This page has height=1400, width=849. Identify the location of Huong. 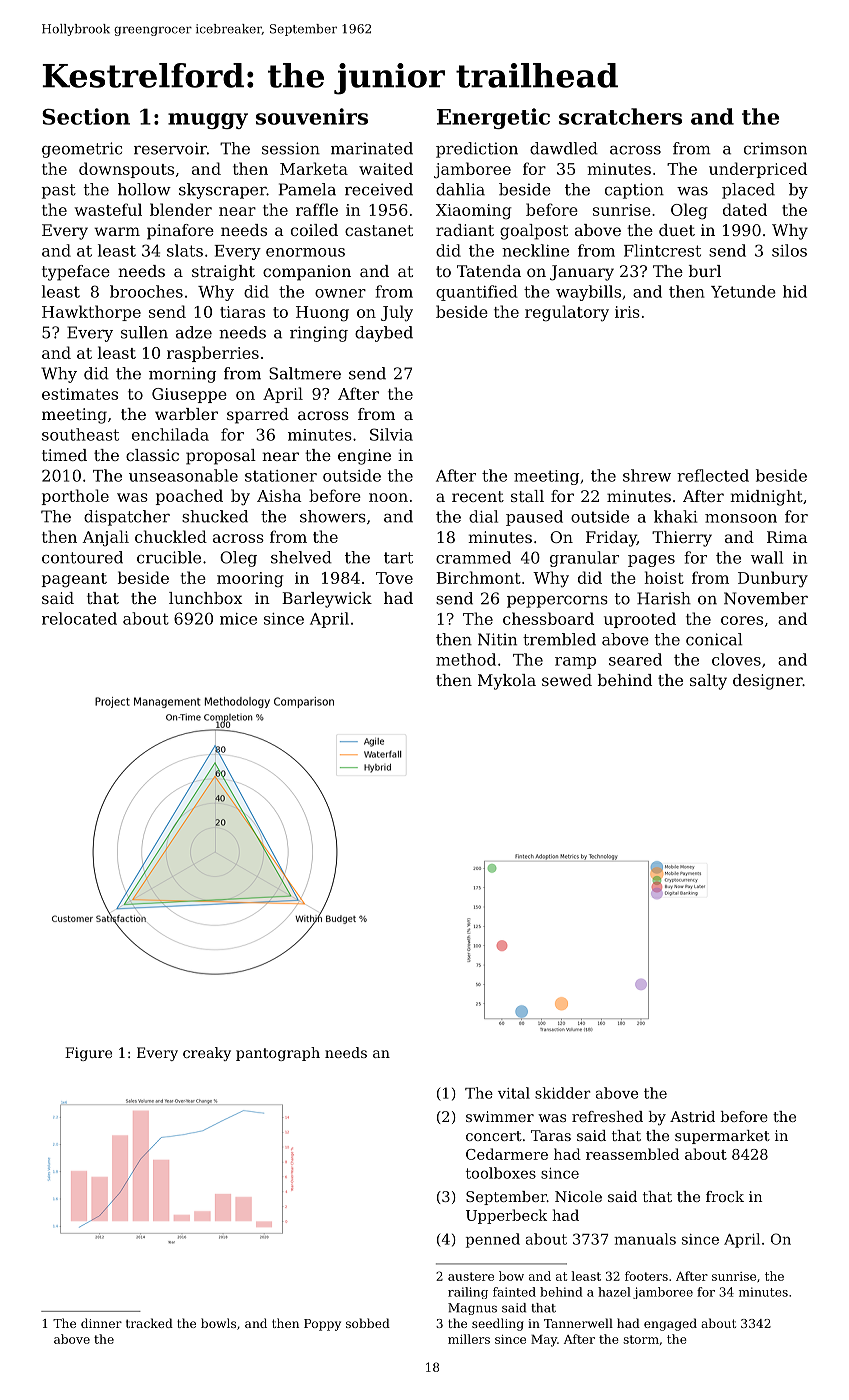
(322, 314).
